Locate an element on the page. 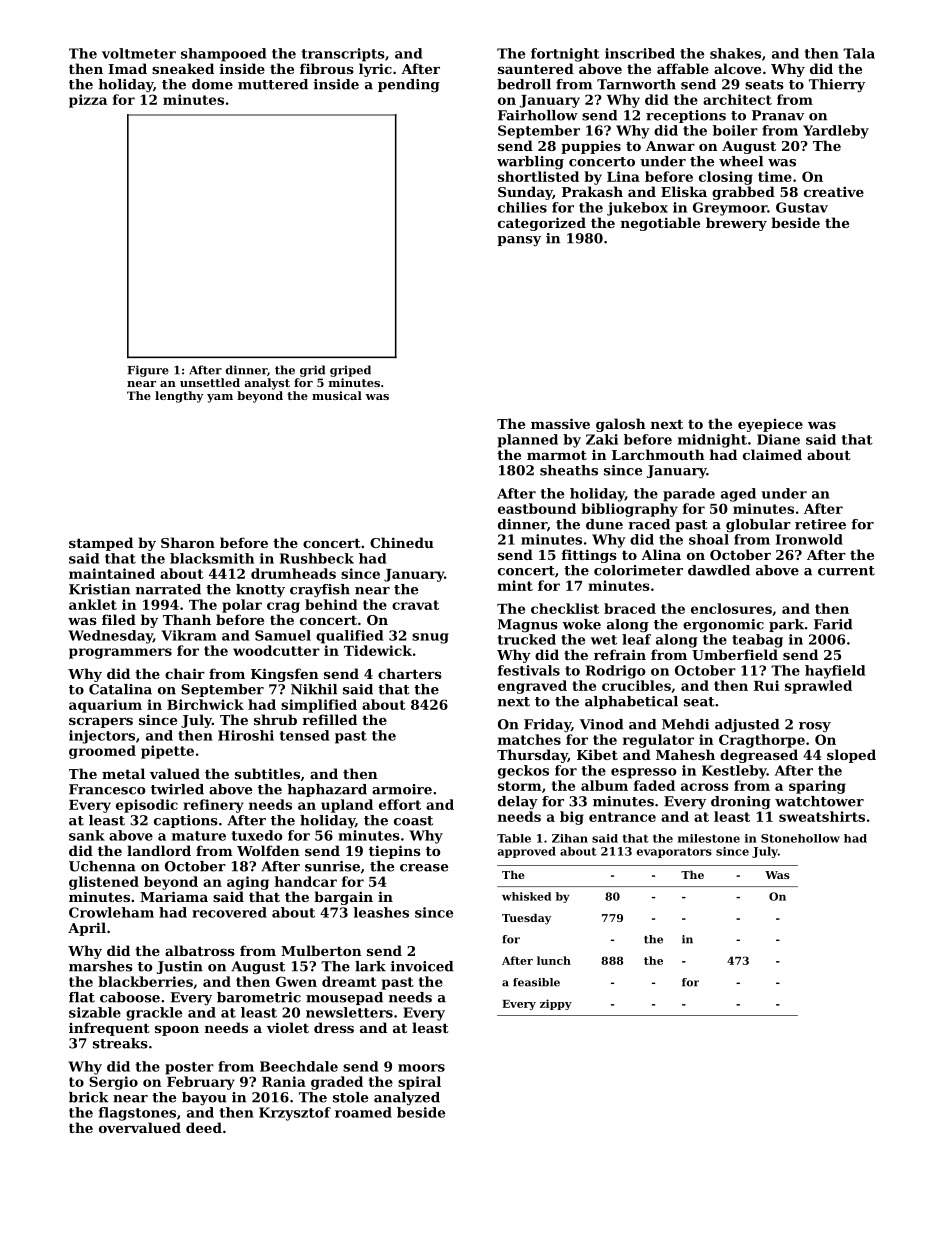 This page has height=1233, width=952. Sharon is located at coordinates (188, 542).
